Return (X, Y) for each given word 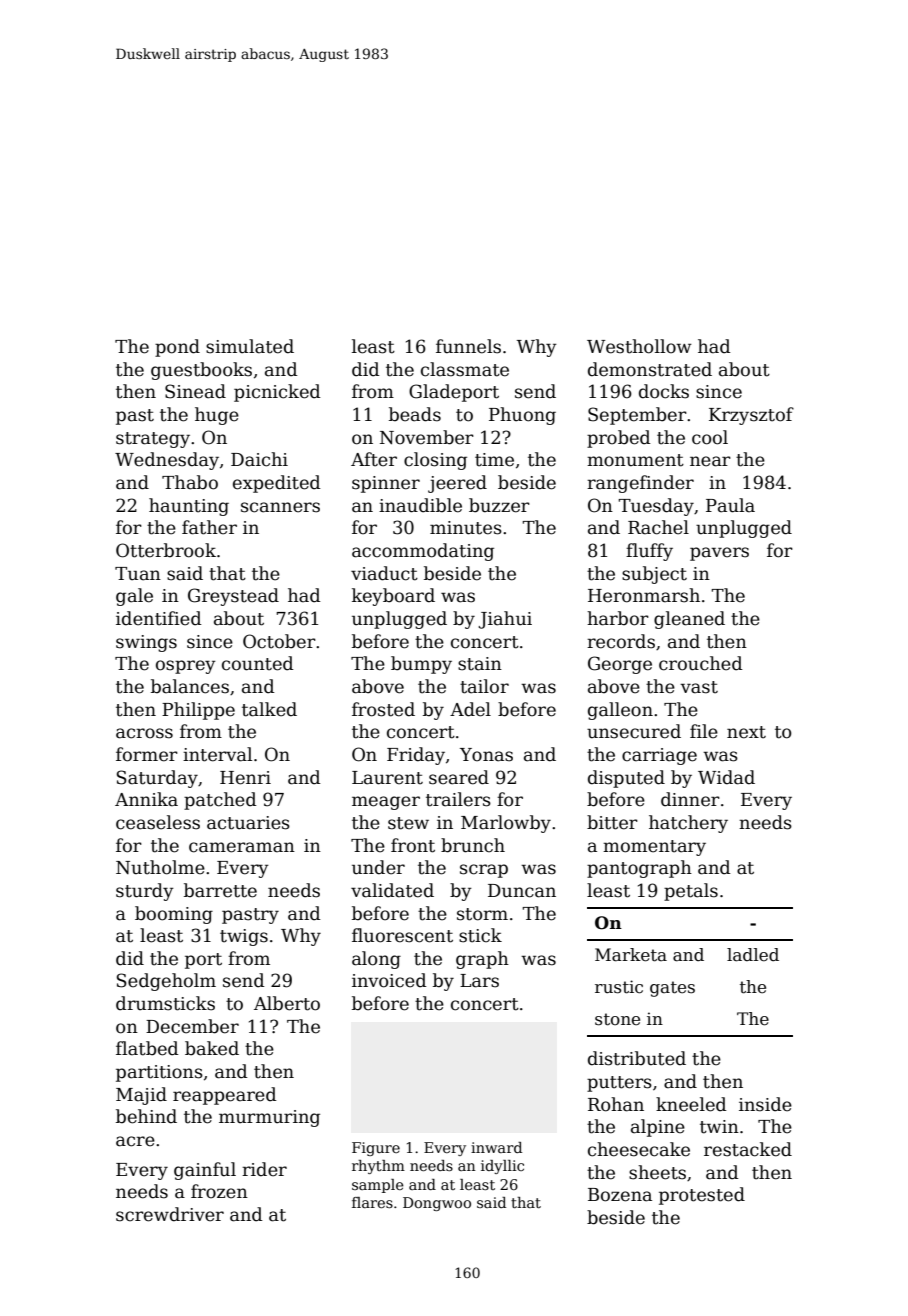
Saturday (157, 779)
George (620, 665)
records (621, 641)
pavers (719, 554)
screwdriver (170, 1214)
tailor (484, 686)
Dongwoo (437, 1204)
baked (212, 1048)
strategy (153, 440)
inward (496, 1147)
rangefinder (640, 484)
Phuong (522, 416)
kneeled (691, 1104)
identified (159, 618)
